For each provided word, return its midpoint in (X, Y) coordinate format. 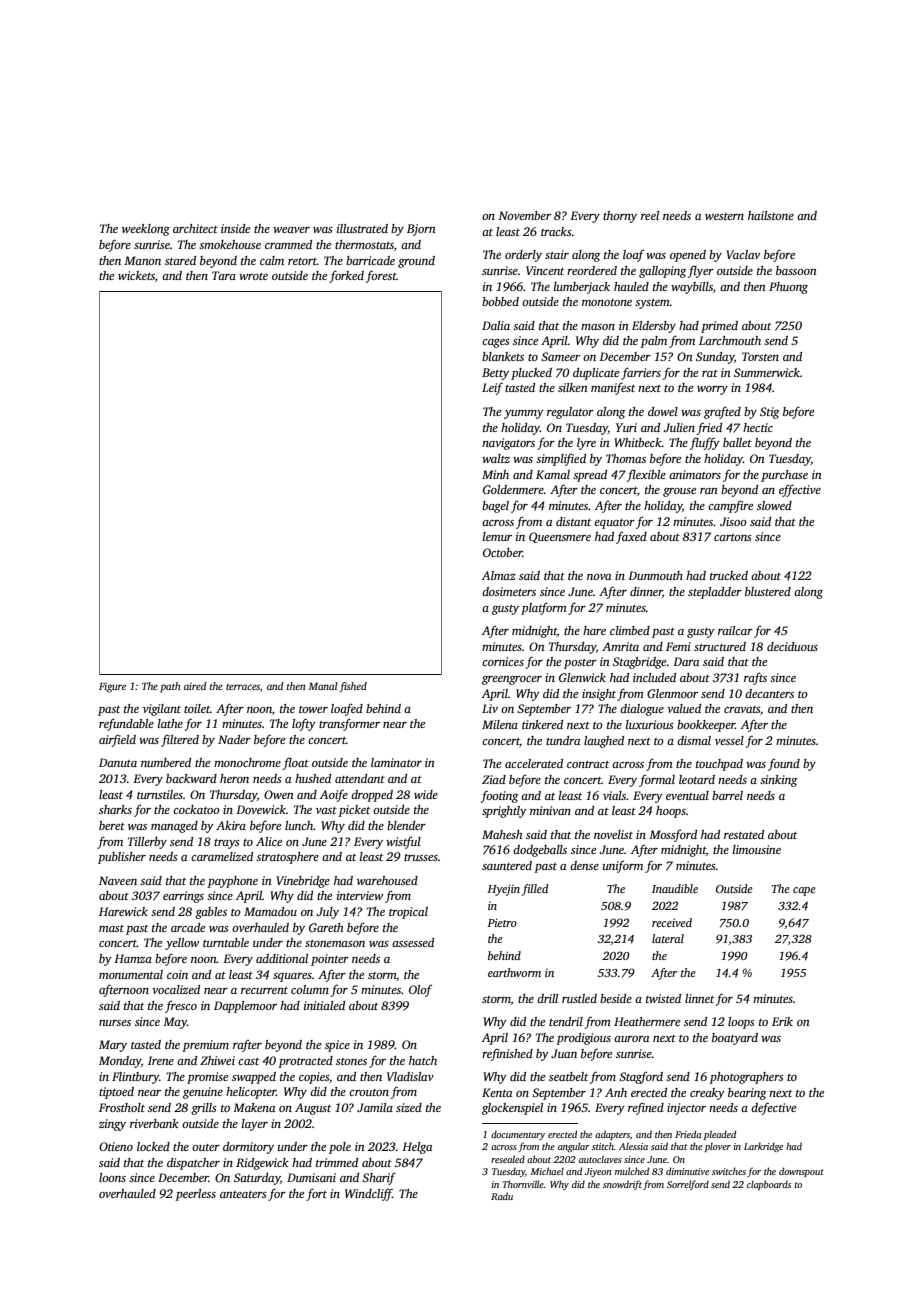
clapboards (769, 1185)
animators (695, 474)
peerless (195, 1195)
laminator (396, 762)
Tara (224, 275)
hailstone (771, 215)
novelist (613, 834)
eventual (687, 795)
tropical (408, 913)
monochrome (247, 762)
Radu (502, 1196)
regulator (570, 413)
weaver (291, 230)
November (524, 215)
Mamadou (270, 911)
